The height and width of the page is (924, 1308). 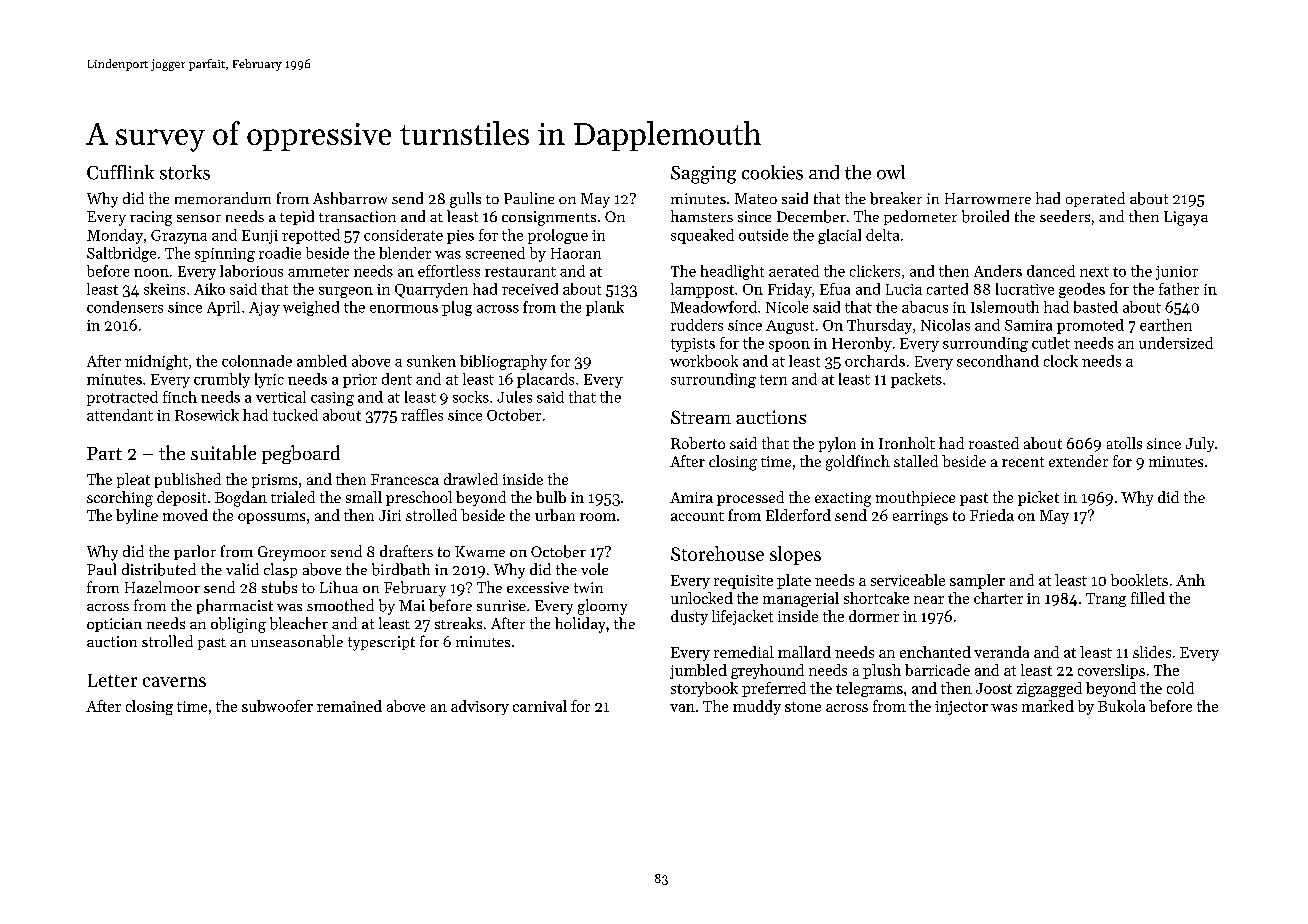 I want to click on remained, so click(x=349, y=706).
